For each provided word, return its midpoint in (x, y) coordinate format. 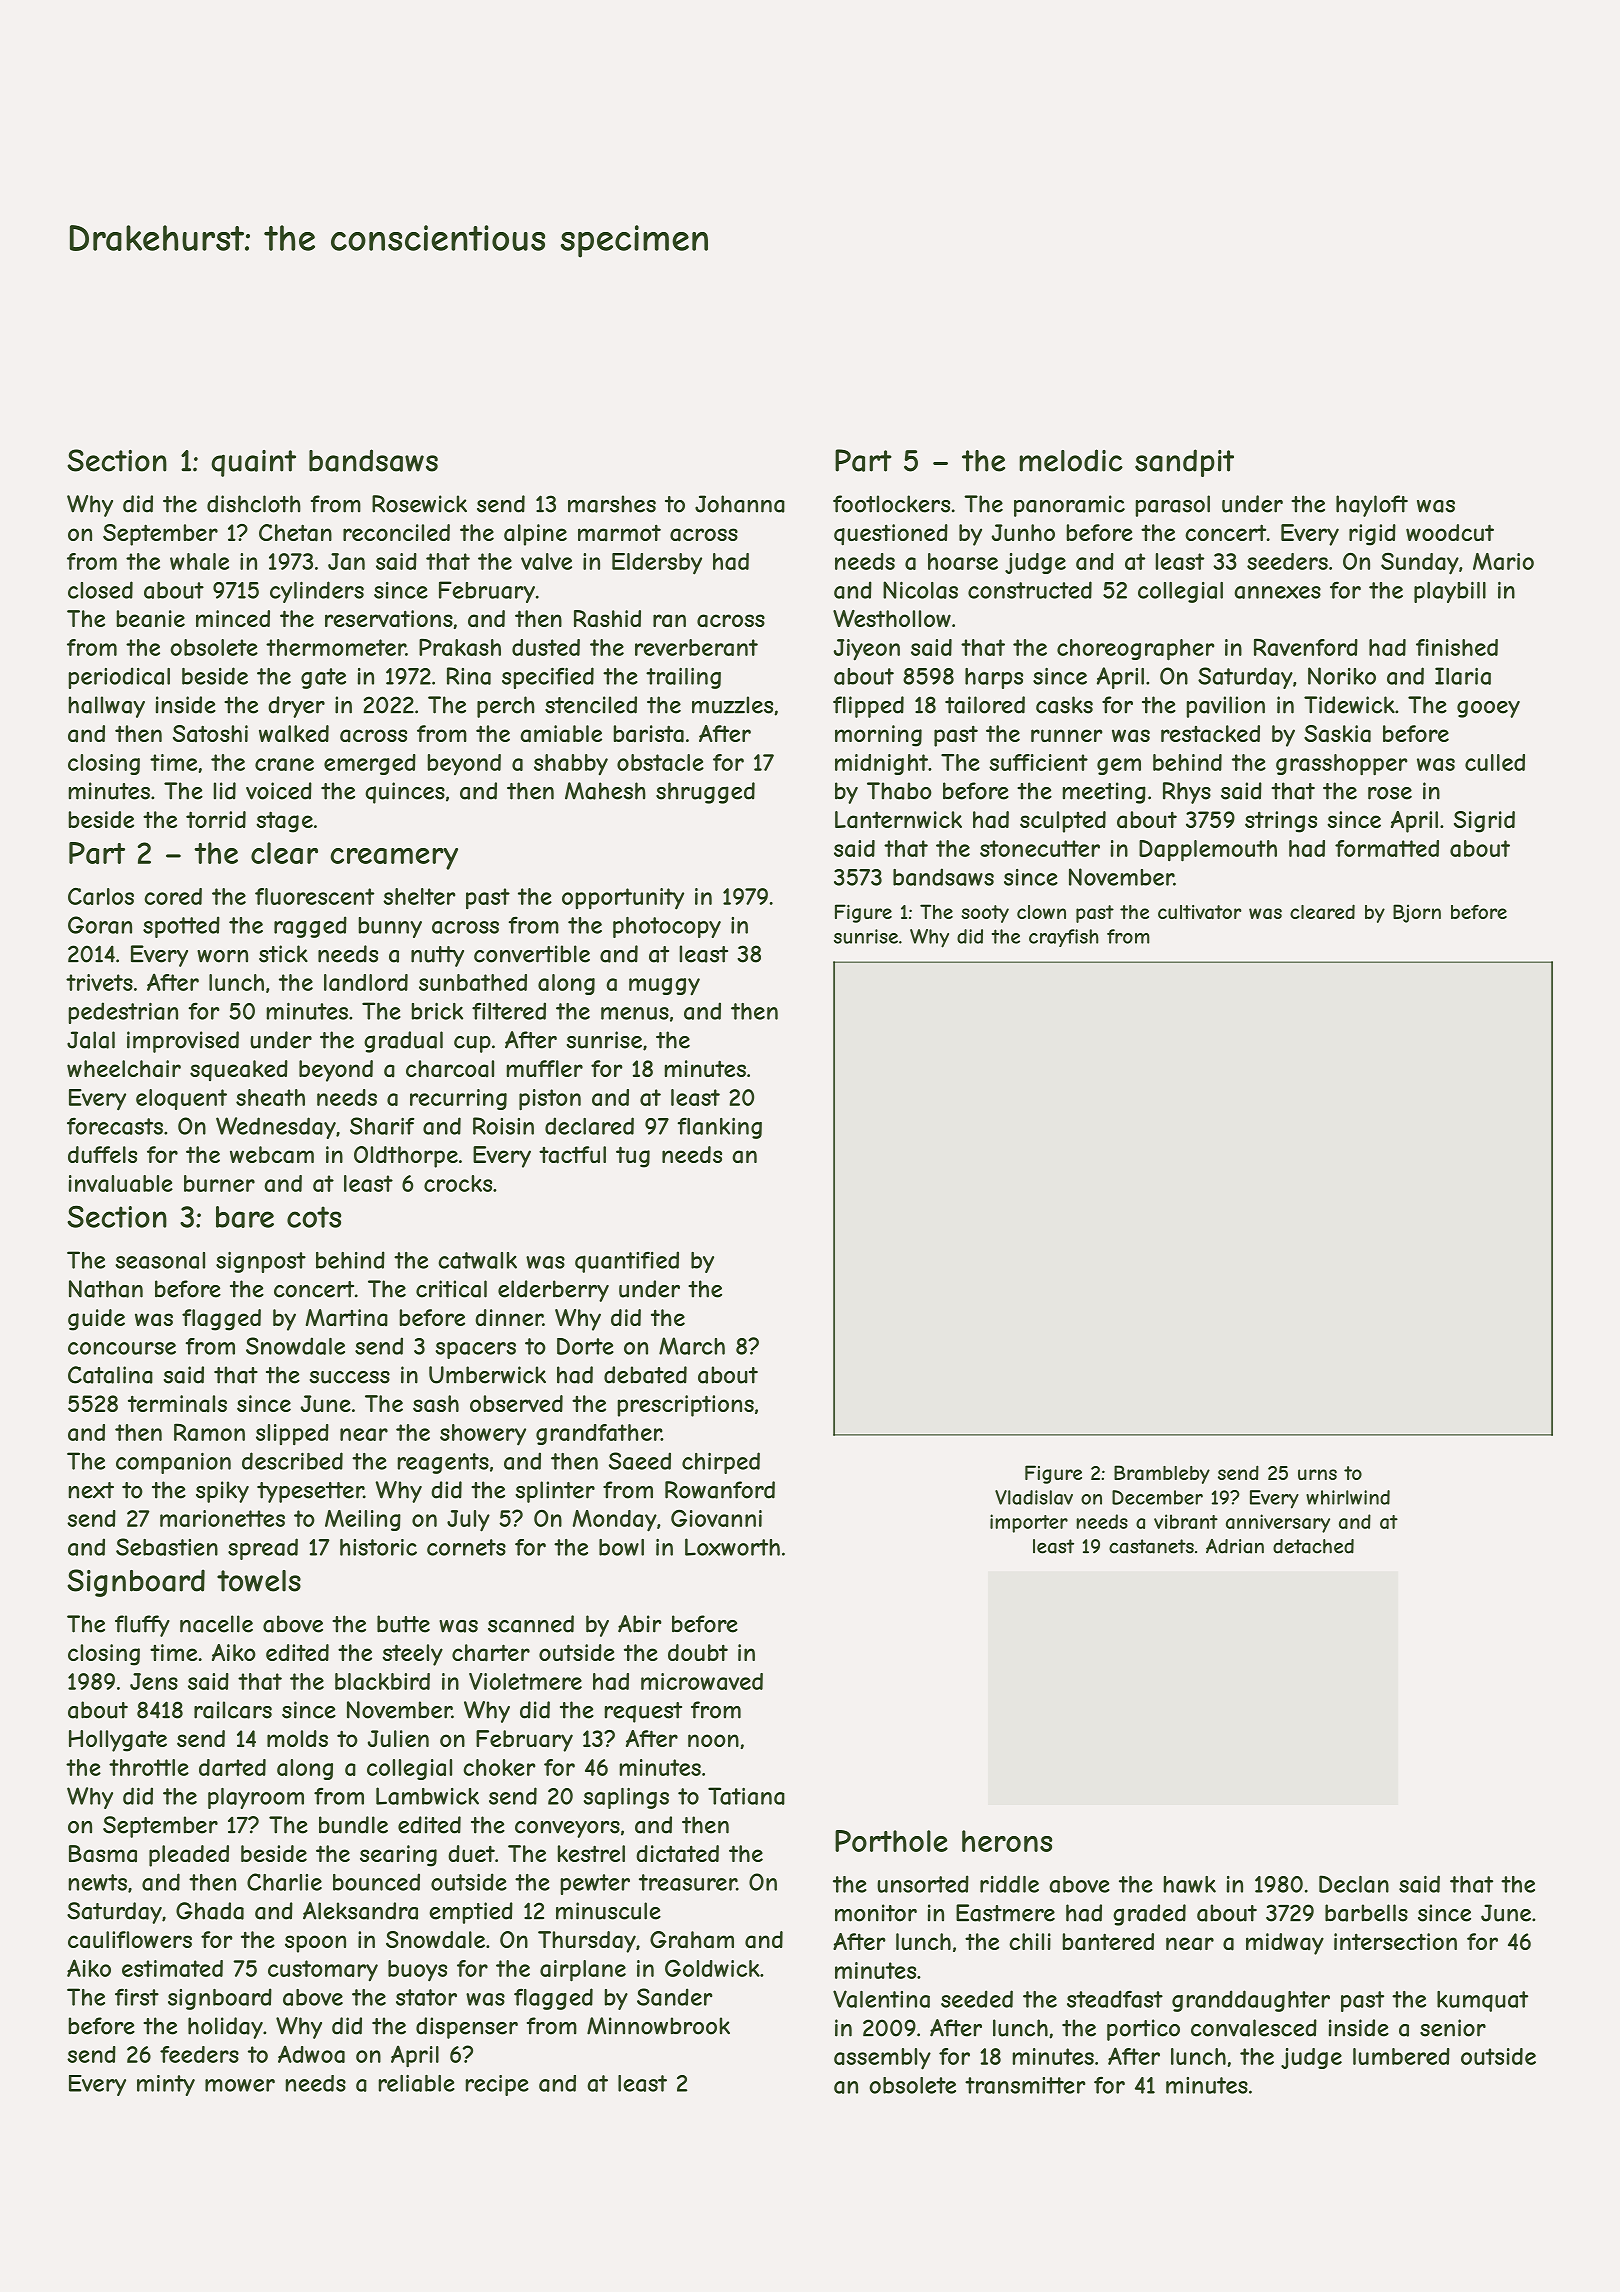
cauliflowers (130, 1940)
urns (1317, 1474)
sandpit (1184, 463)
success (350, 1377)
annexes (1277, 592)
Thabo (899, 791)
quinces (405, 793)
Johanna (740, 504)
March (692, 1346)
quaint (253, 463)
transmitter (1025, 2085)
